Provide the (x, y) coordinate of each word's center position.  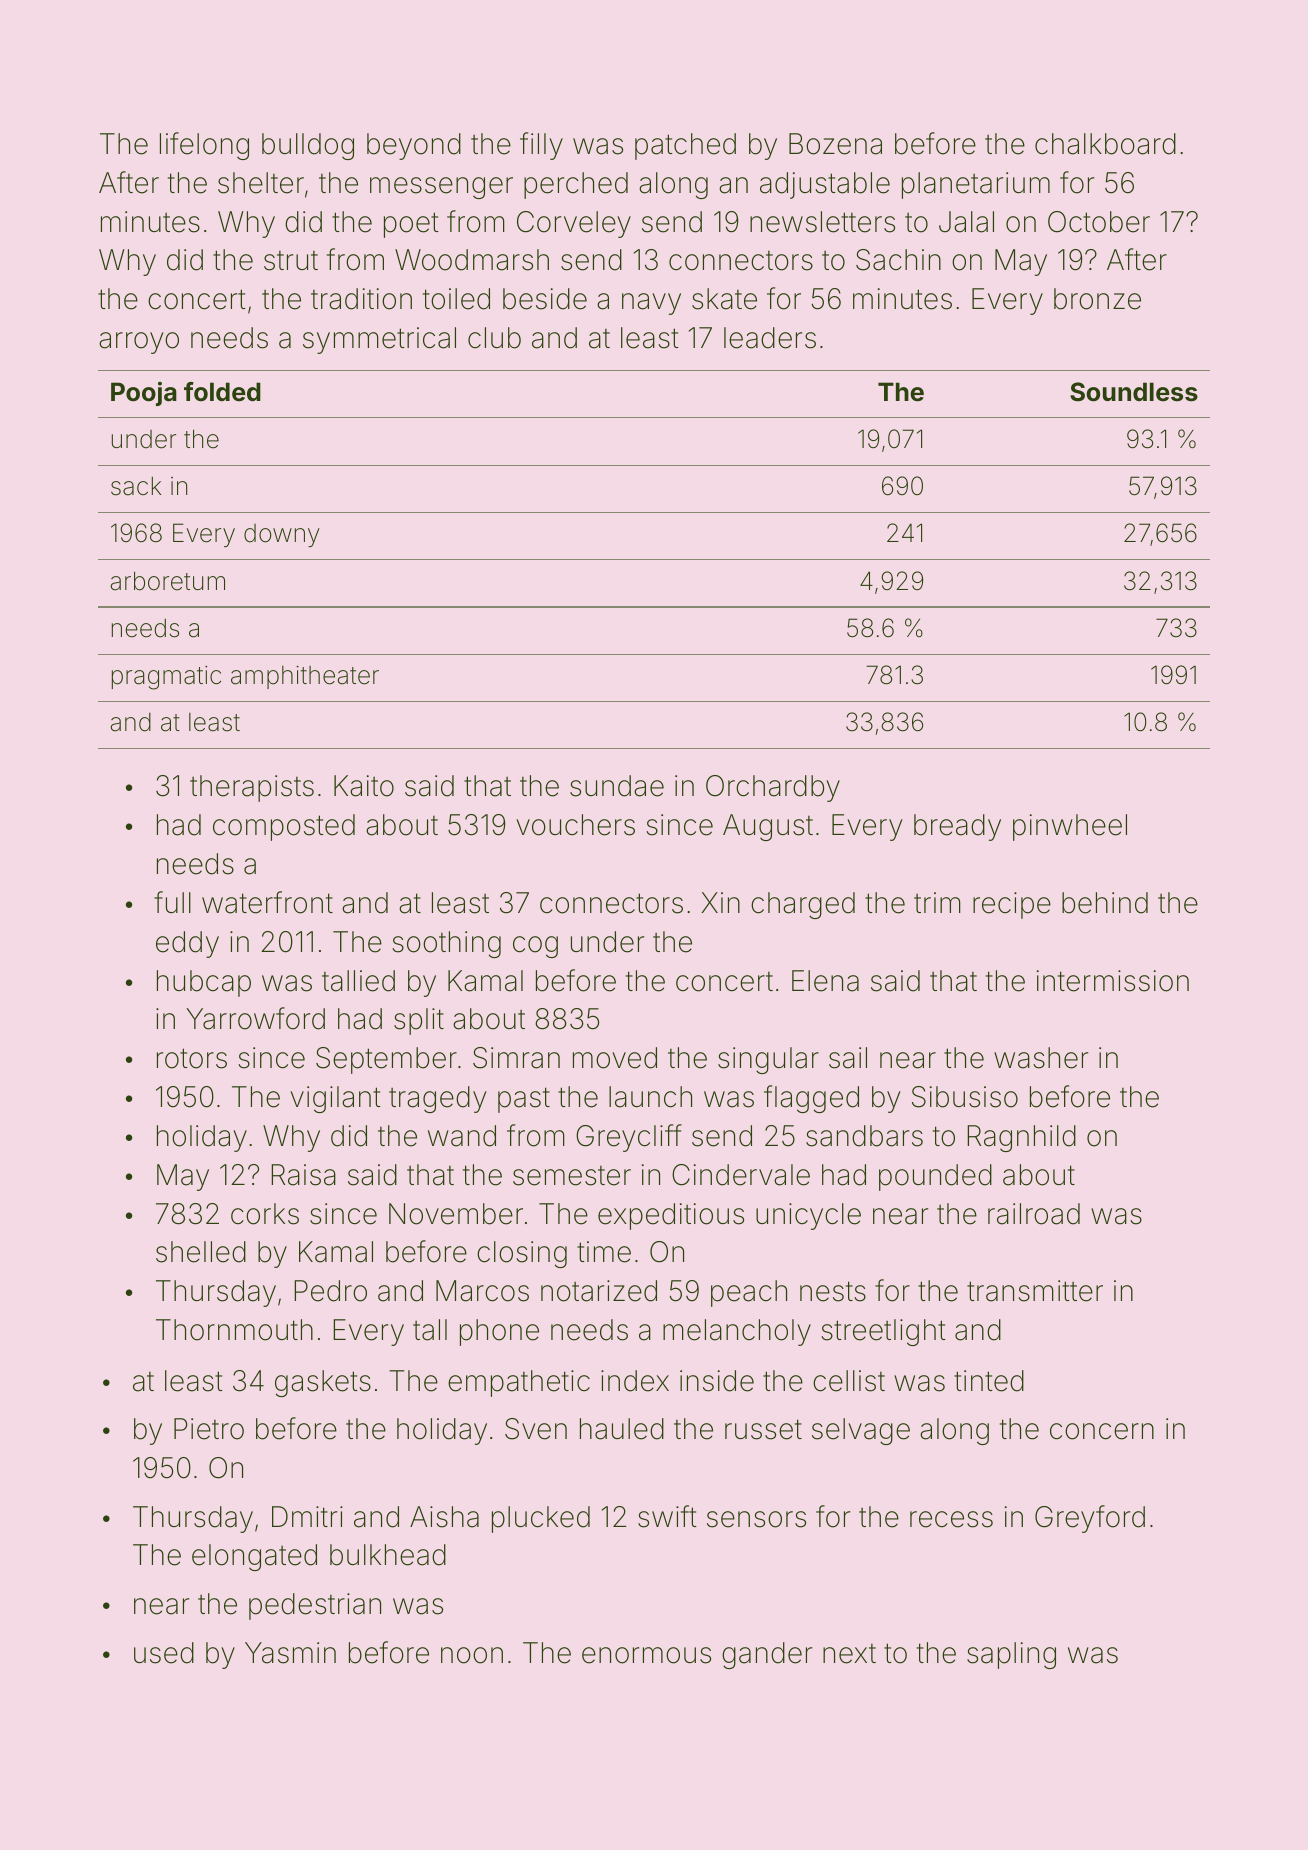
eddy (187, 944)
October (1099, 222)
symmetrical (379, 340)
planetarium (976, 185)
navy (651, 304)
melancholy (737, 1332)
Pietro (209, 1429)
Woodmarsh (472, 260)
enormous (646, 1655)
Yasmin (290, 1653)
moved (615, 1058)
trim (937, 902)
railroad (1034, 1214)
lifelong (204, 146)
